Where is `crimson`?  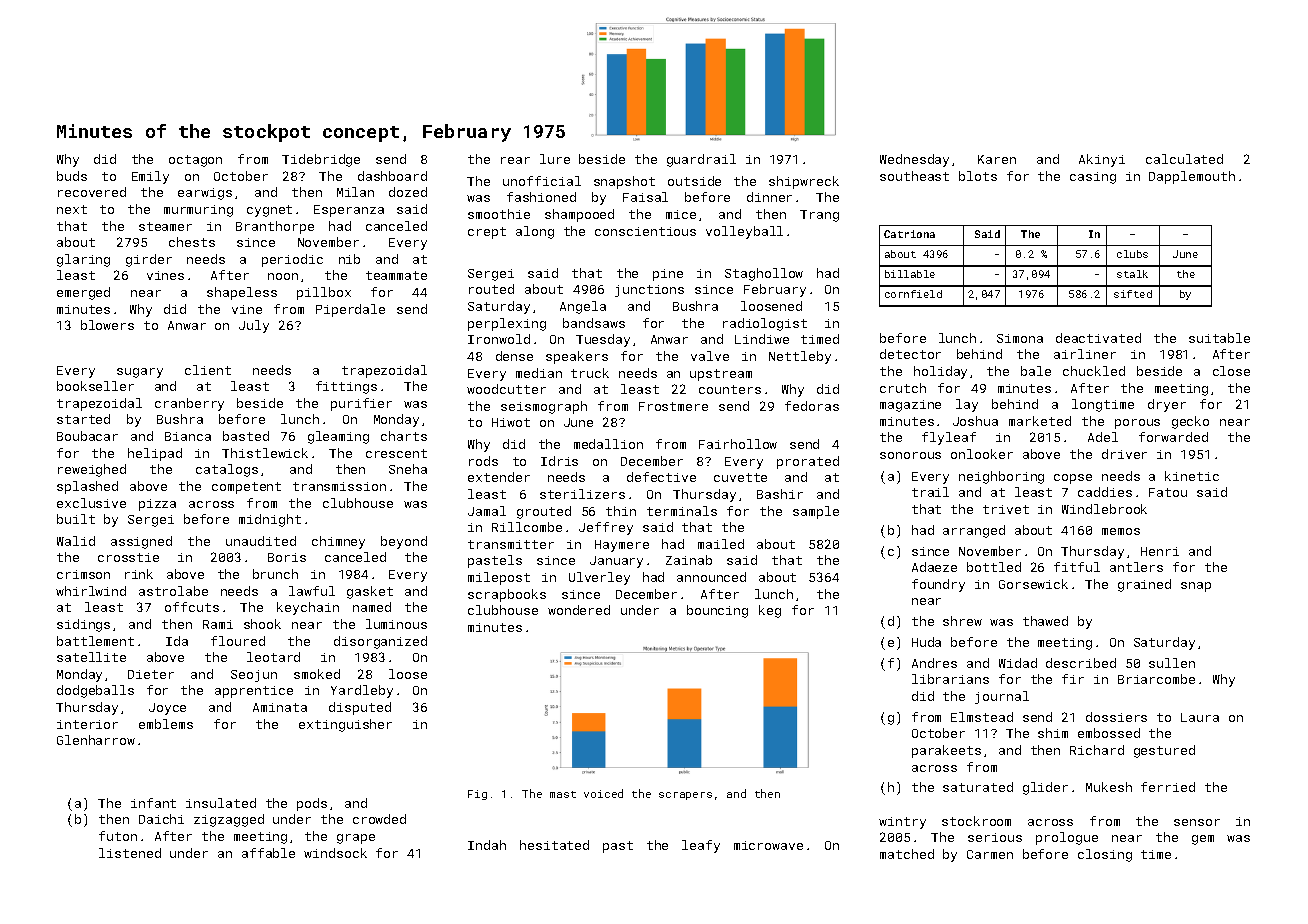
crimson is located at coordinates (83, 574).
